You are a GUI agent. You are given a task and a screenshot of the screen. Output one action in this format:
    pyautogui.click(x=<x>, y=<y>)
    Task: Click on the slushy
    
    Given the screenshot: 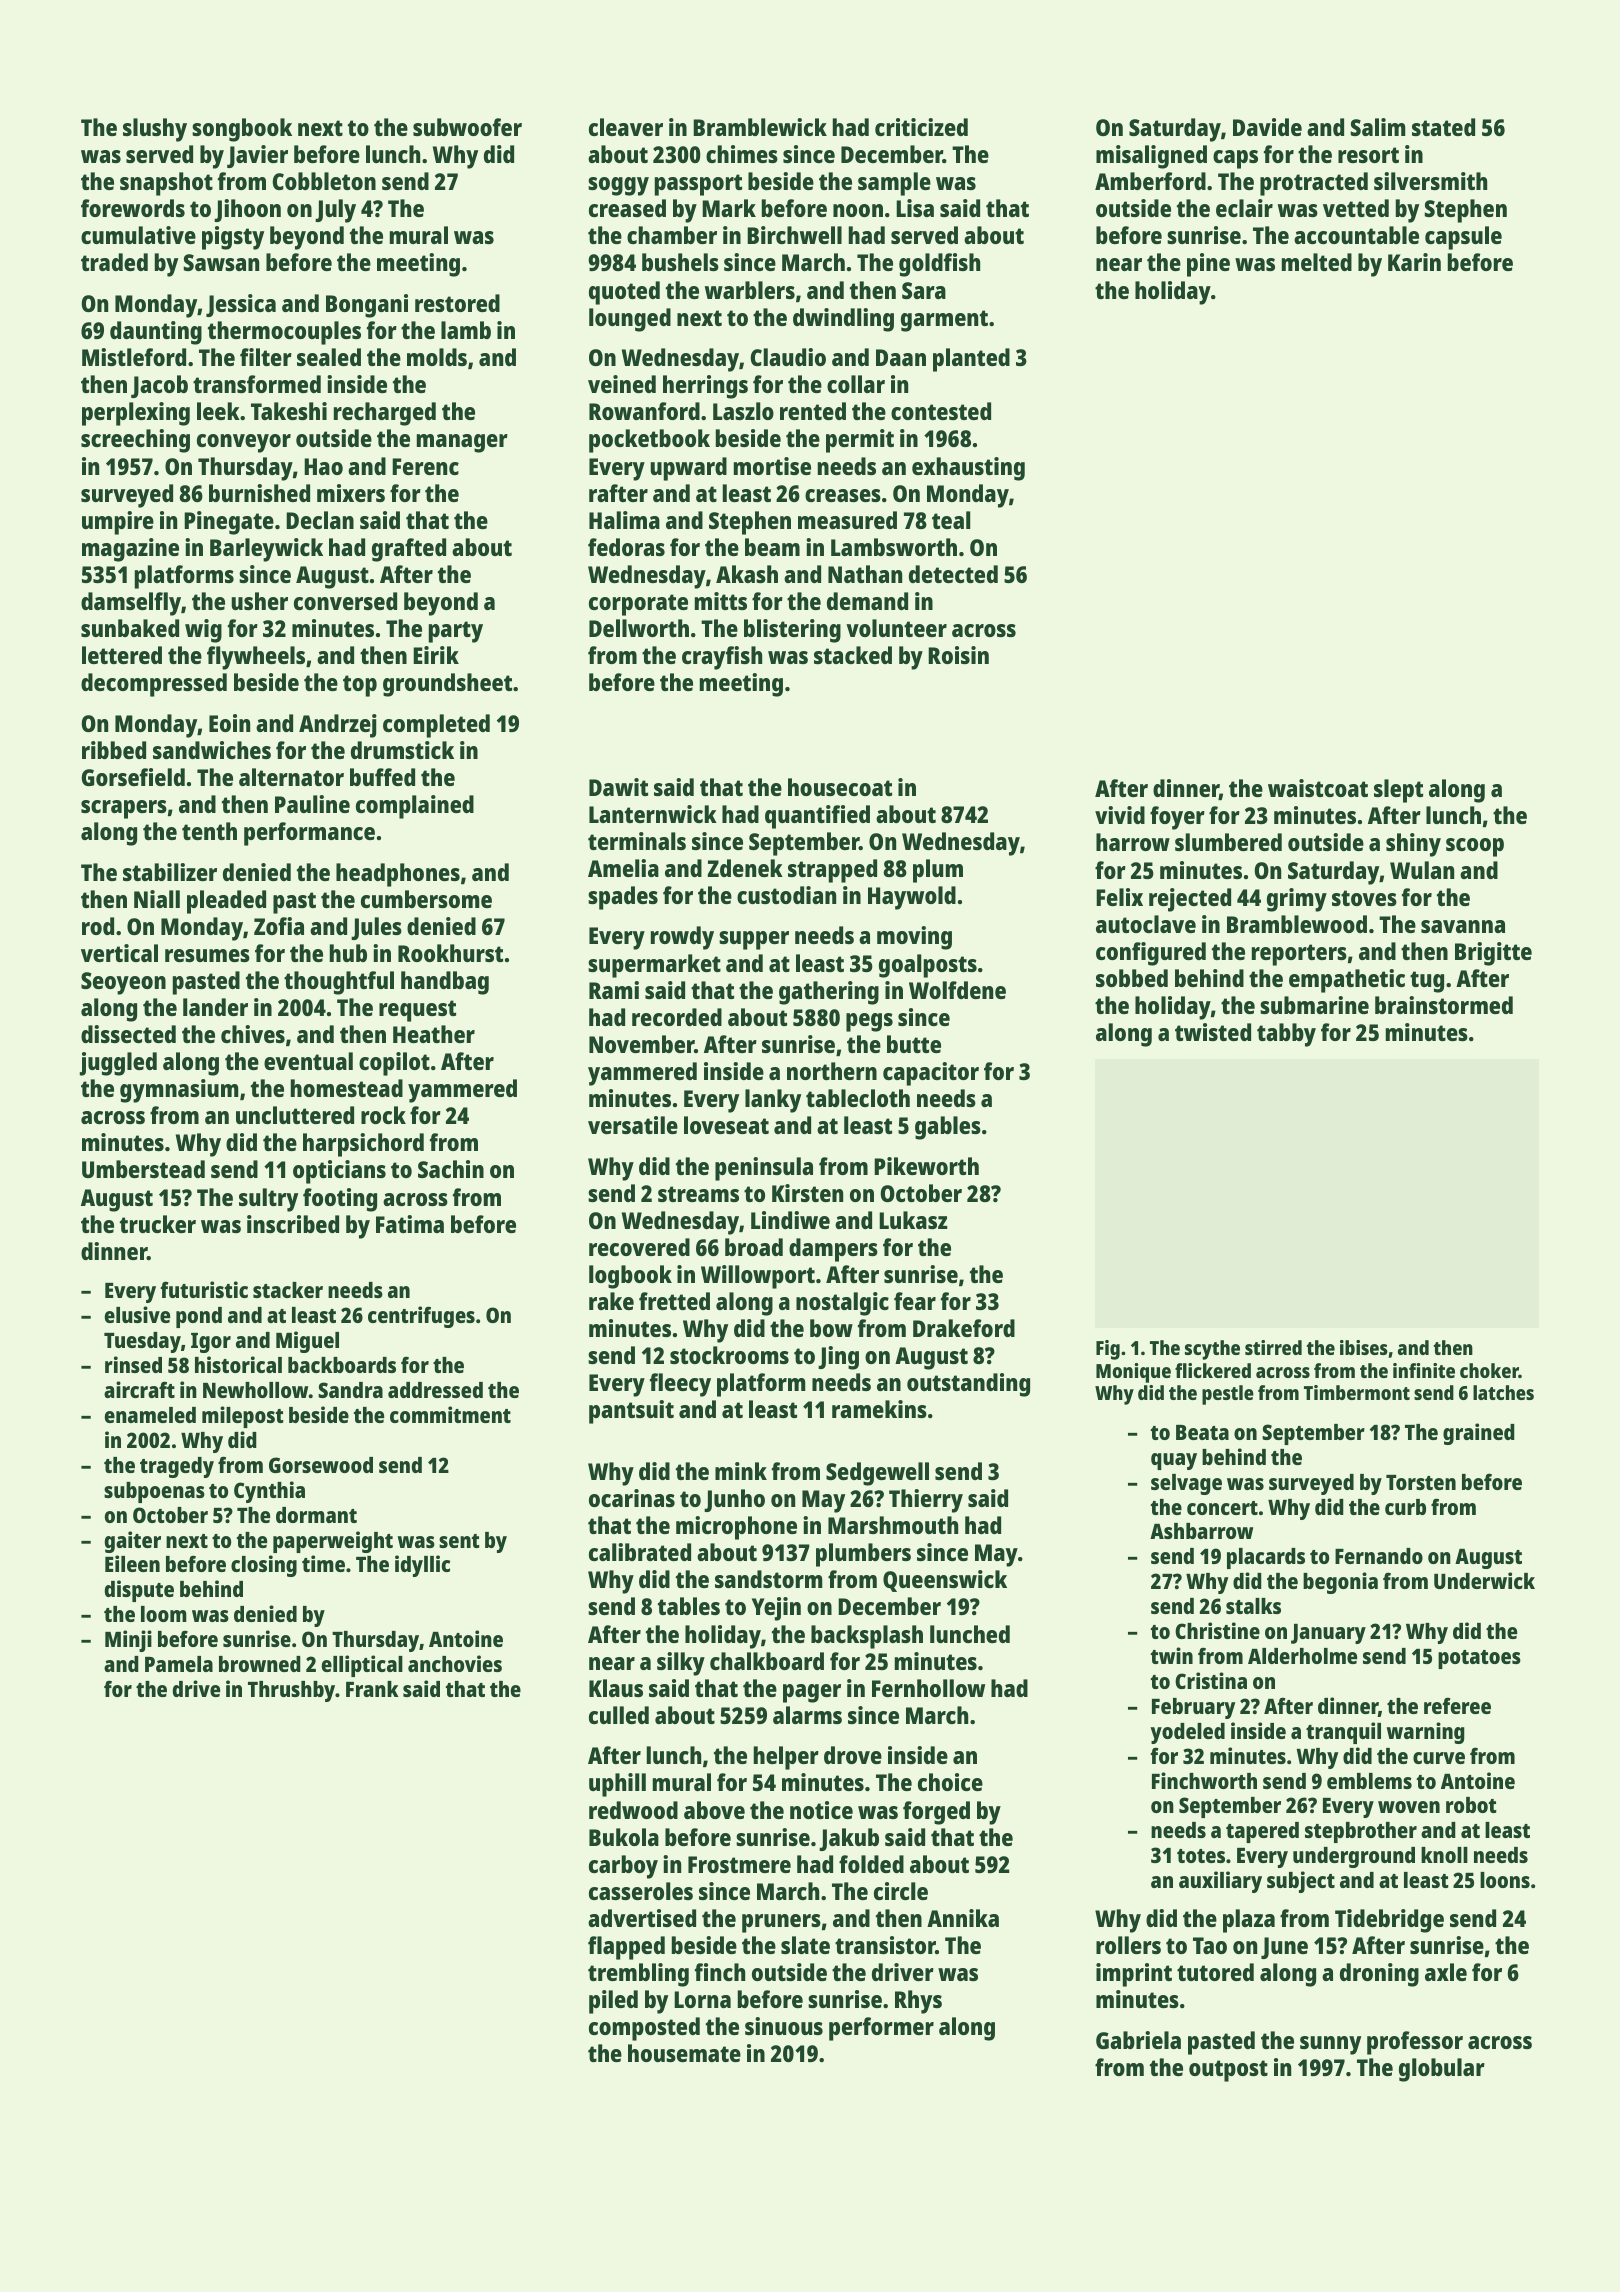 What is the action you would take?
    pyautogui.click(x=155, y=130)
